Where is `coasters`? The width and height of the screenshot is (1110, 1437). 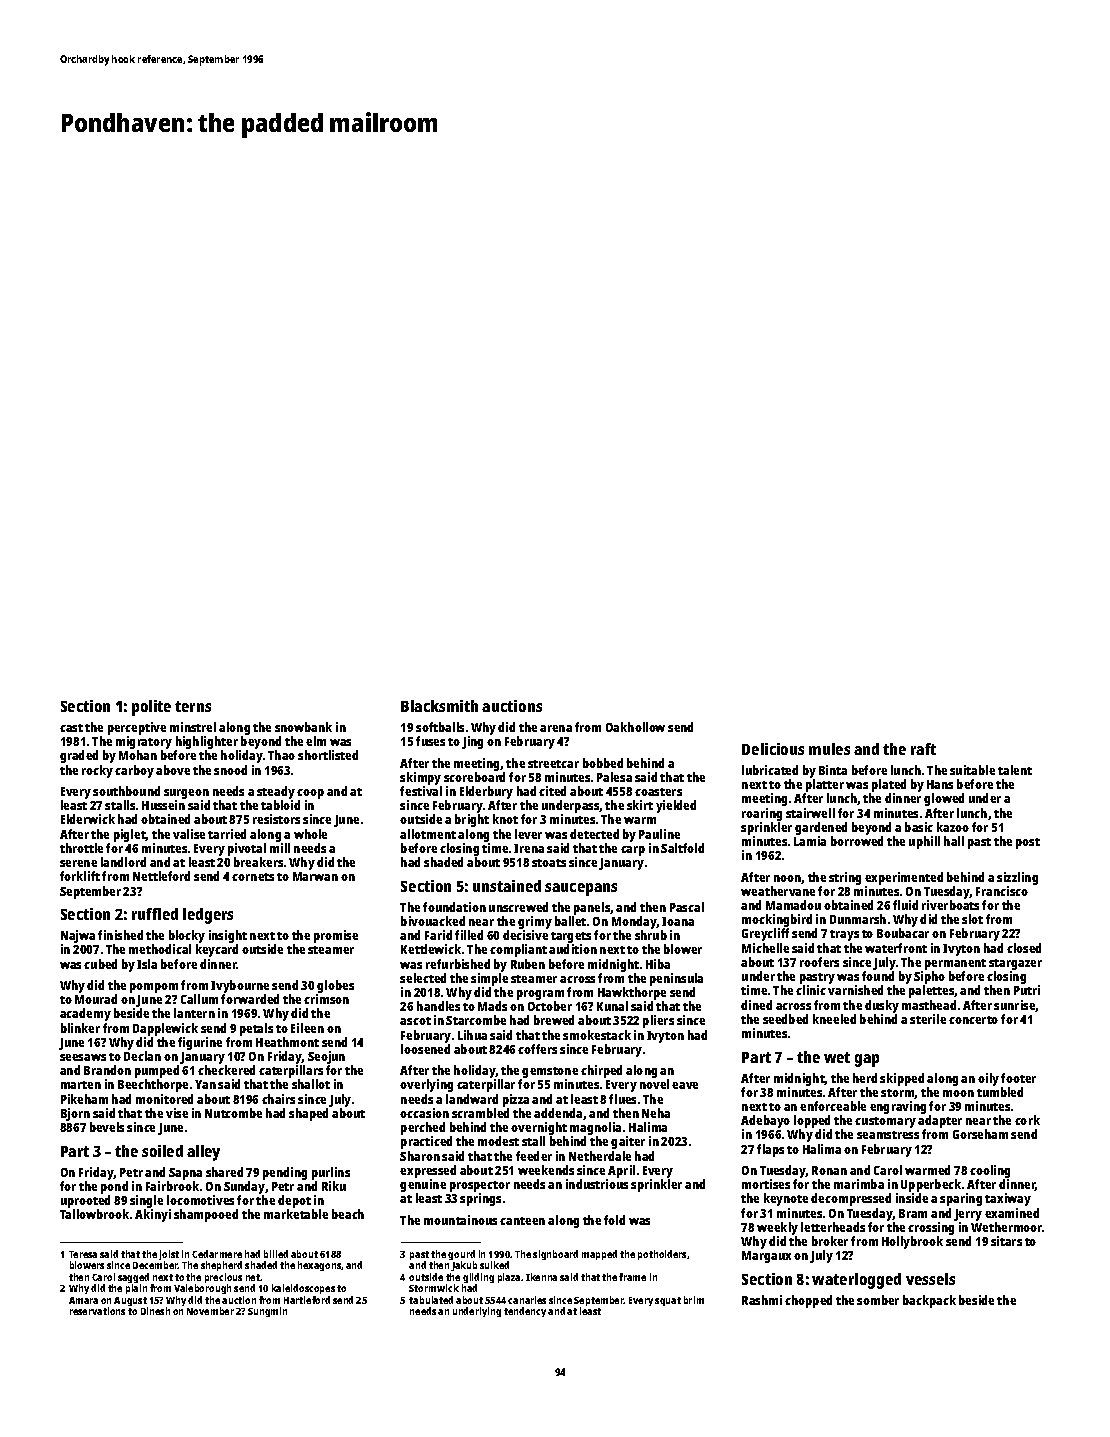 coasters is located at coordinates (658, 792).
